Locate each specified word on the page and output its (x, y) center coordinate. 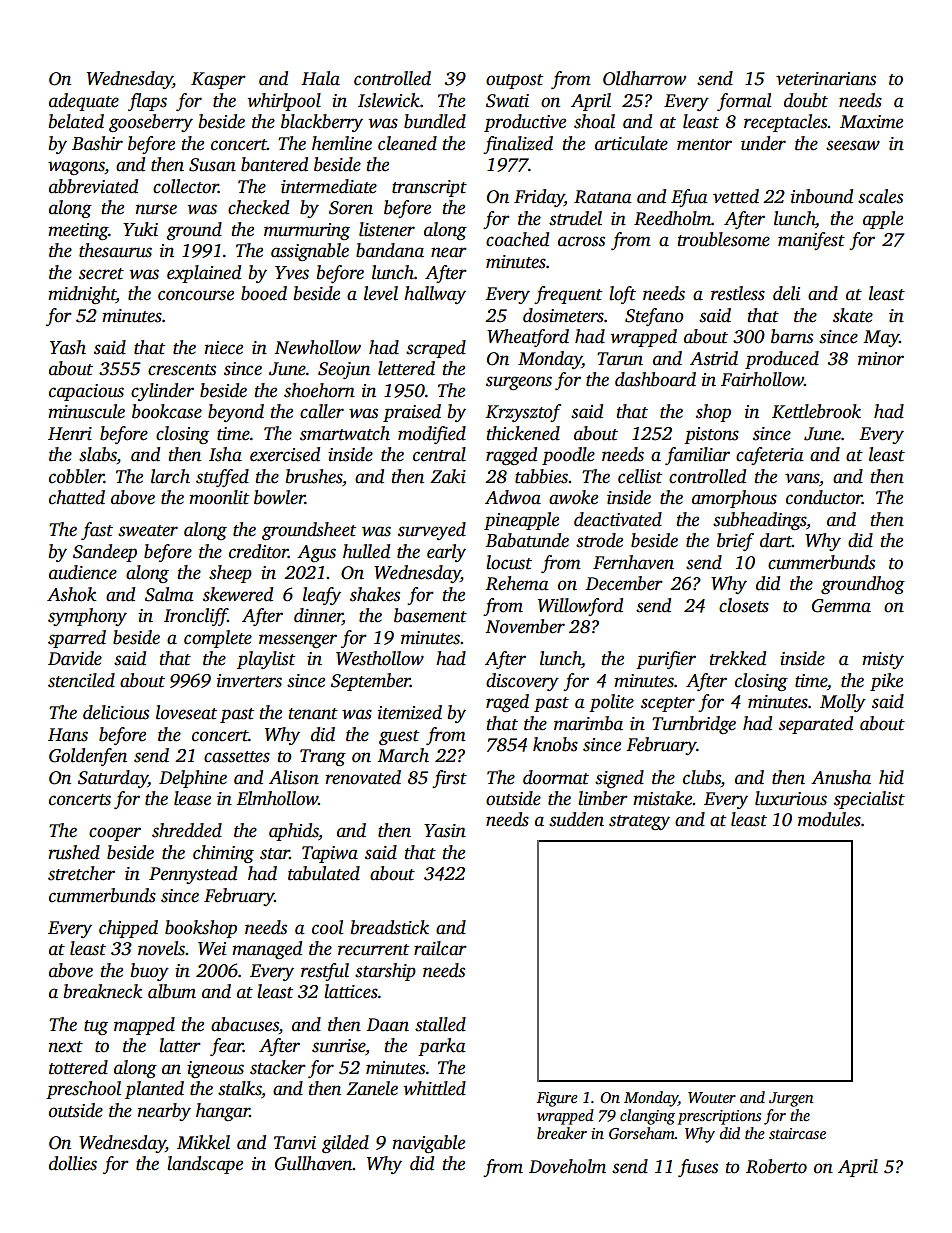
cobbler (76, 476)
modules (829, 819)
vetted (736, 196)
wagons (76, 168)
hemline (342, 143)
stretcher (81, 873)
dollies (73, 1163)
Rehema (517, 583)
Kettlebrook (816, 411)
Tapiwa (330, 854)
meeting (78, 231)
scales (880, 196)
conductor (824, 497)
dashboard (655, 379)
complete (218, 639)
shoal (594, 121)
